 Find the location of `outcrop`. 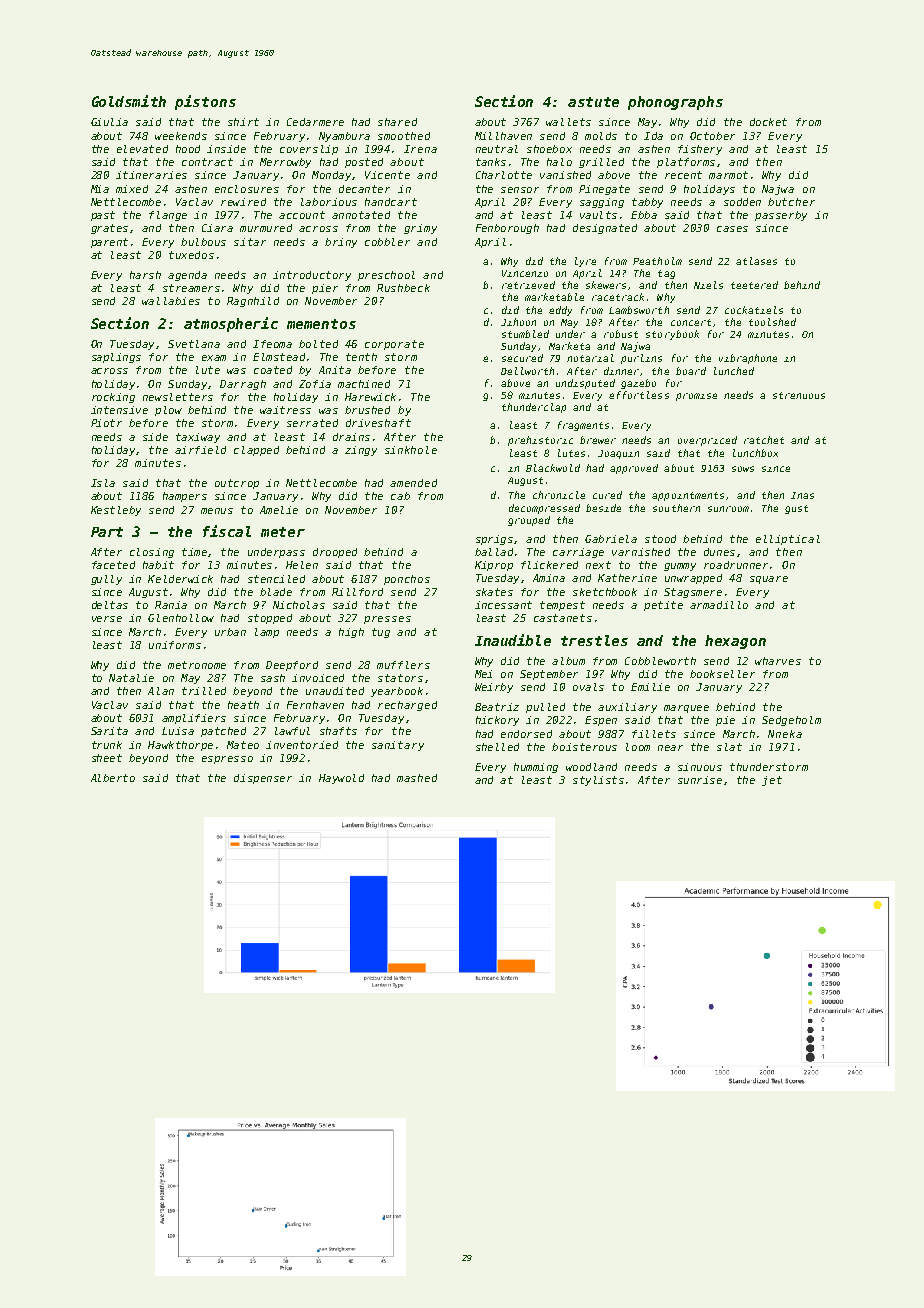

outcrop is located at coordinates (237, 484).
